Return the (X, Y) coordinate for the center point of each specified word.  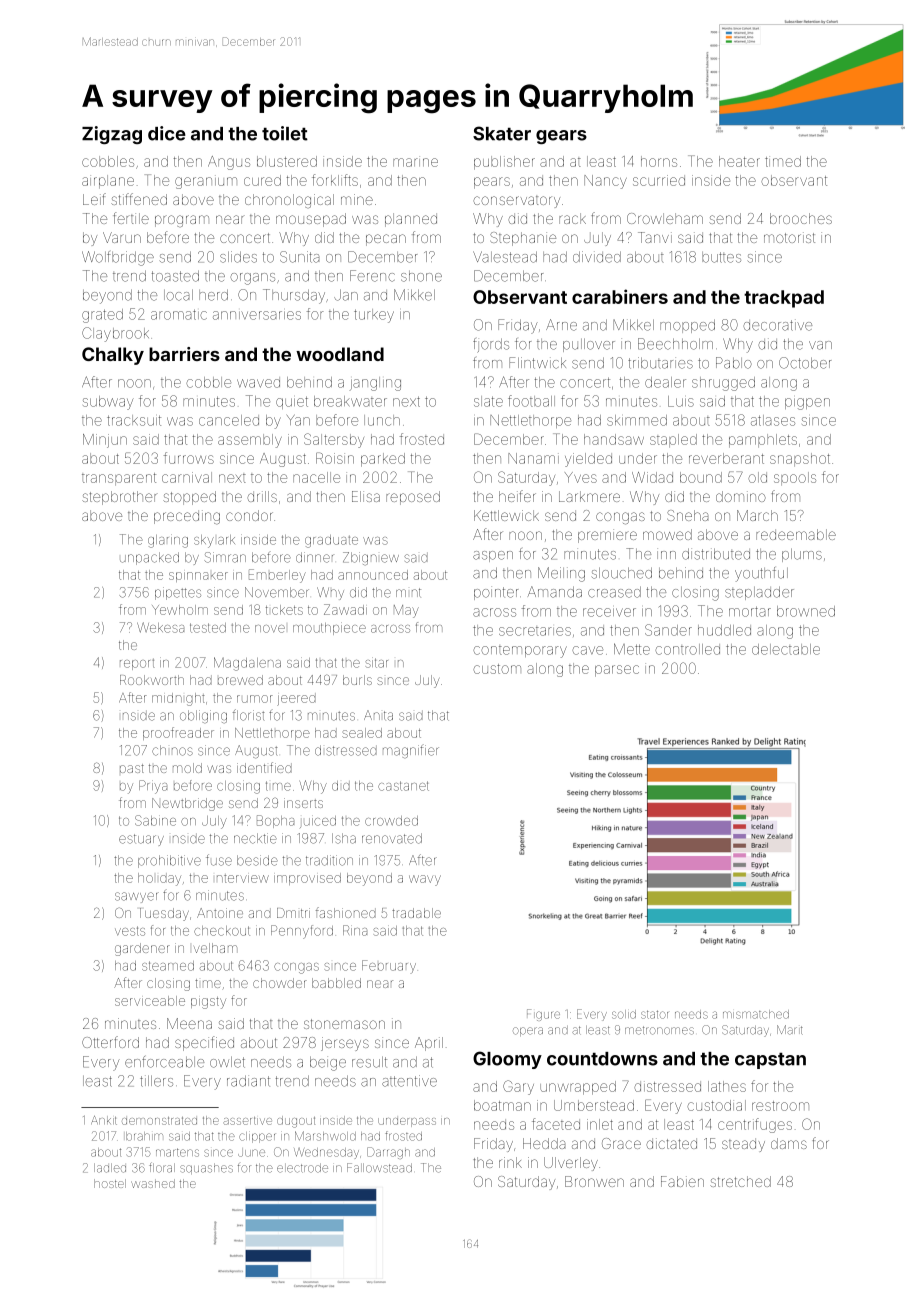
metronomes (659, 1030)
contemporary (520, 652)
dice (167, 133)
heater (739, 161)
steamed (168, 966)
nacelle (316, 477)
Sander (668, 630)
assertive (247, 1121)
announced (373, 575)
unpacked (149, 558)
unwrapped (578, 1088)
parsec (617, 671)
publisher (504, 163)
